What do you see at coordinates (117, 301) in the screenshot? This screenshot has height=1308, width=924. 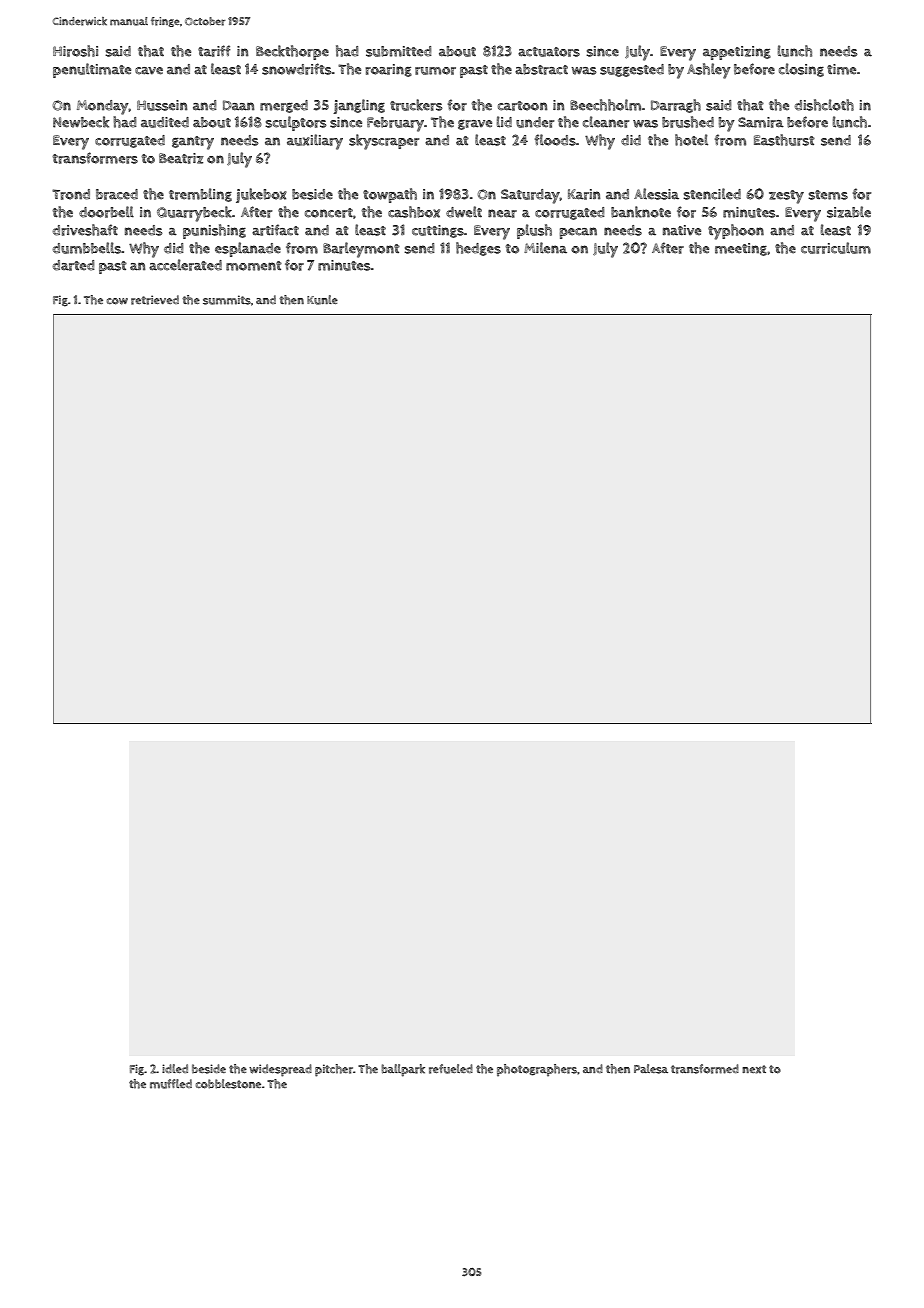 I see `cow` at bounding box center [117, 301].
